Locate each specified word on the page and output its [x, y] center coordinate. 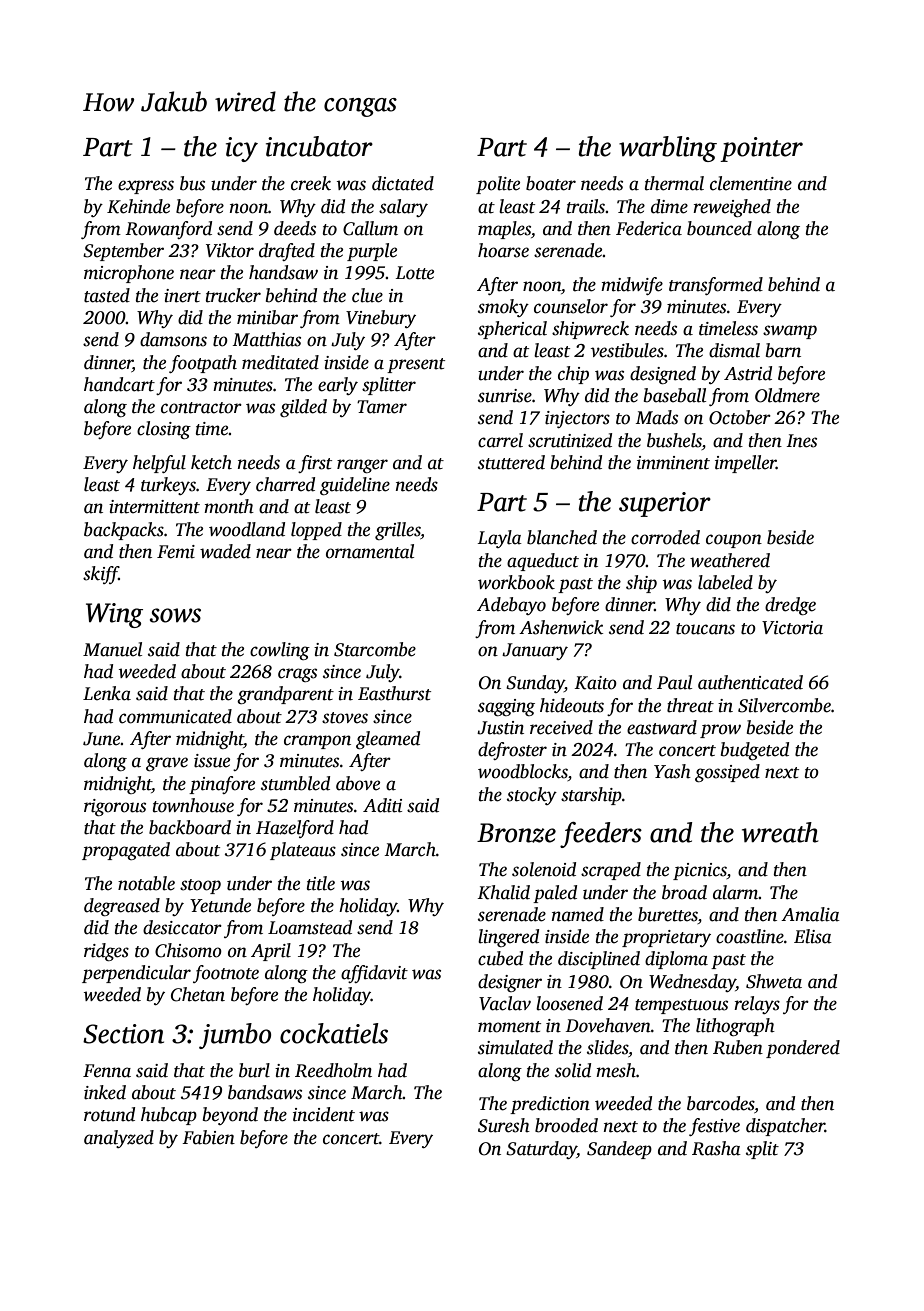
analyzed [119, 1139]
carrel [500, 440]
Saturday [541, 1150]
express [146, 187]
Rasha [716, 1148]
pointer [761, 149]
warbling [668, 149]
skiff [101, 575]
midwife [632, 286]
